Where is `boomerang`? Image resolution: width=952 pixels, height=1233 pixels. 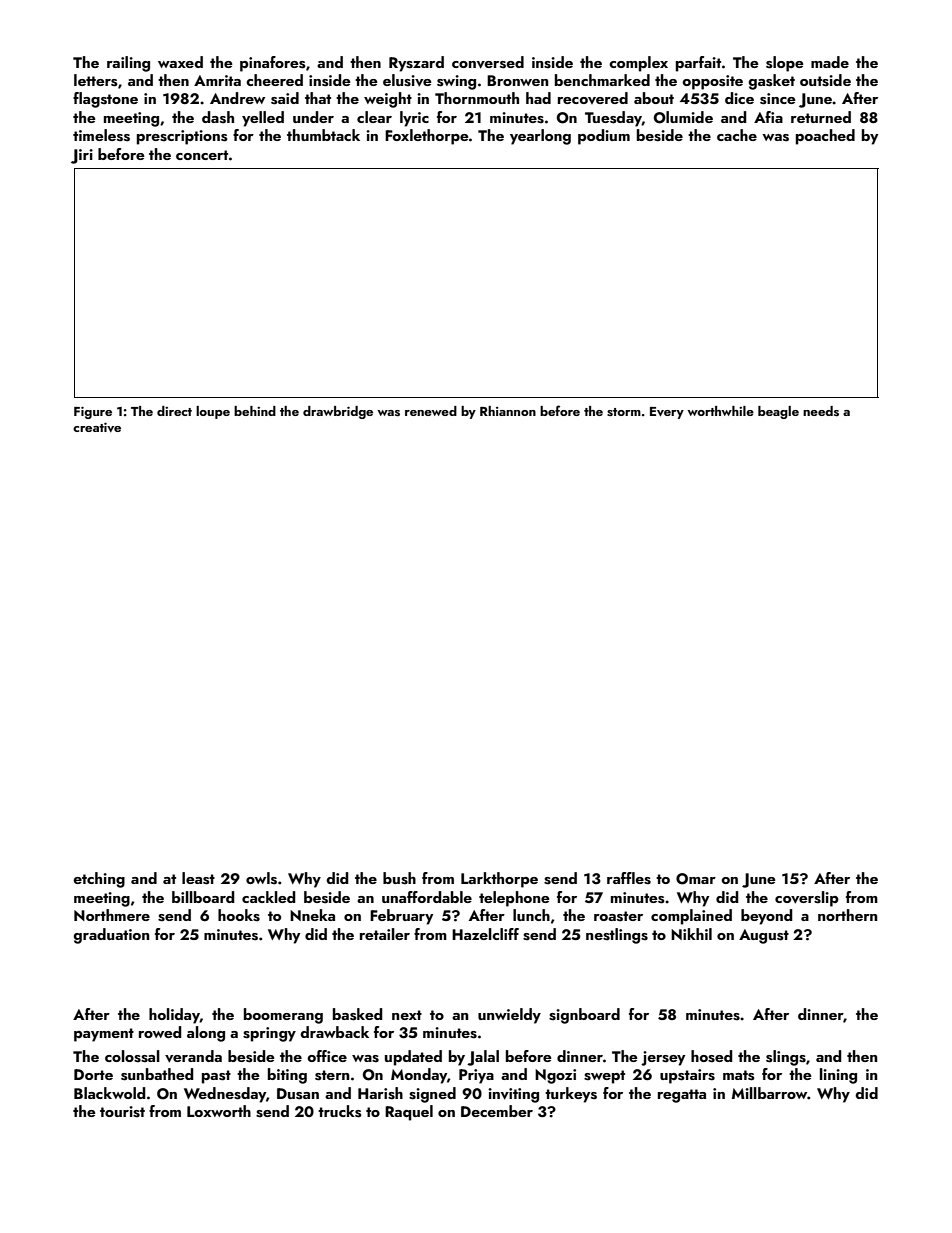 boomerang is located at coordinates (283, 1016).
